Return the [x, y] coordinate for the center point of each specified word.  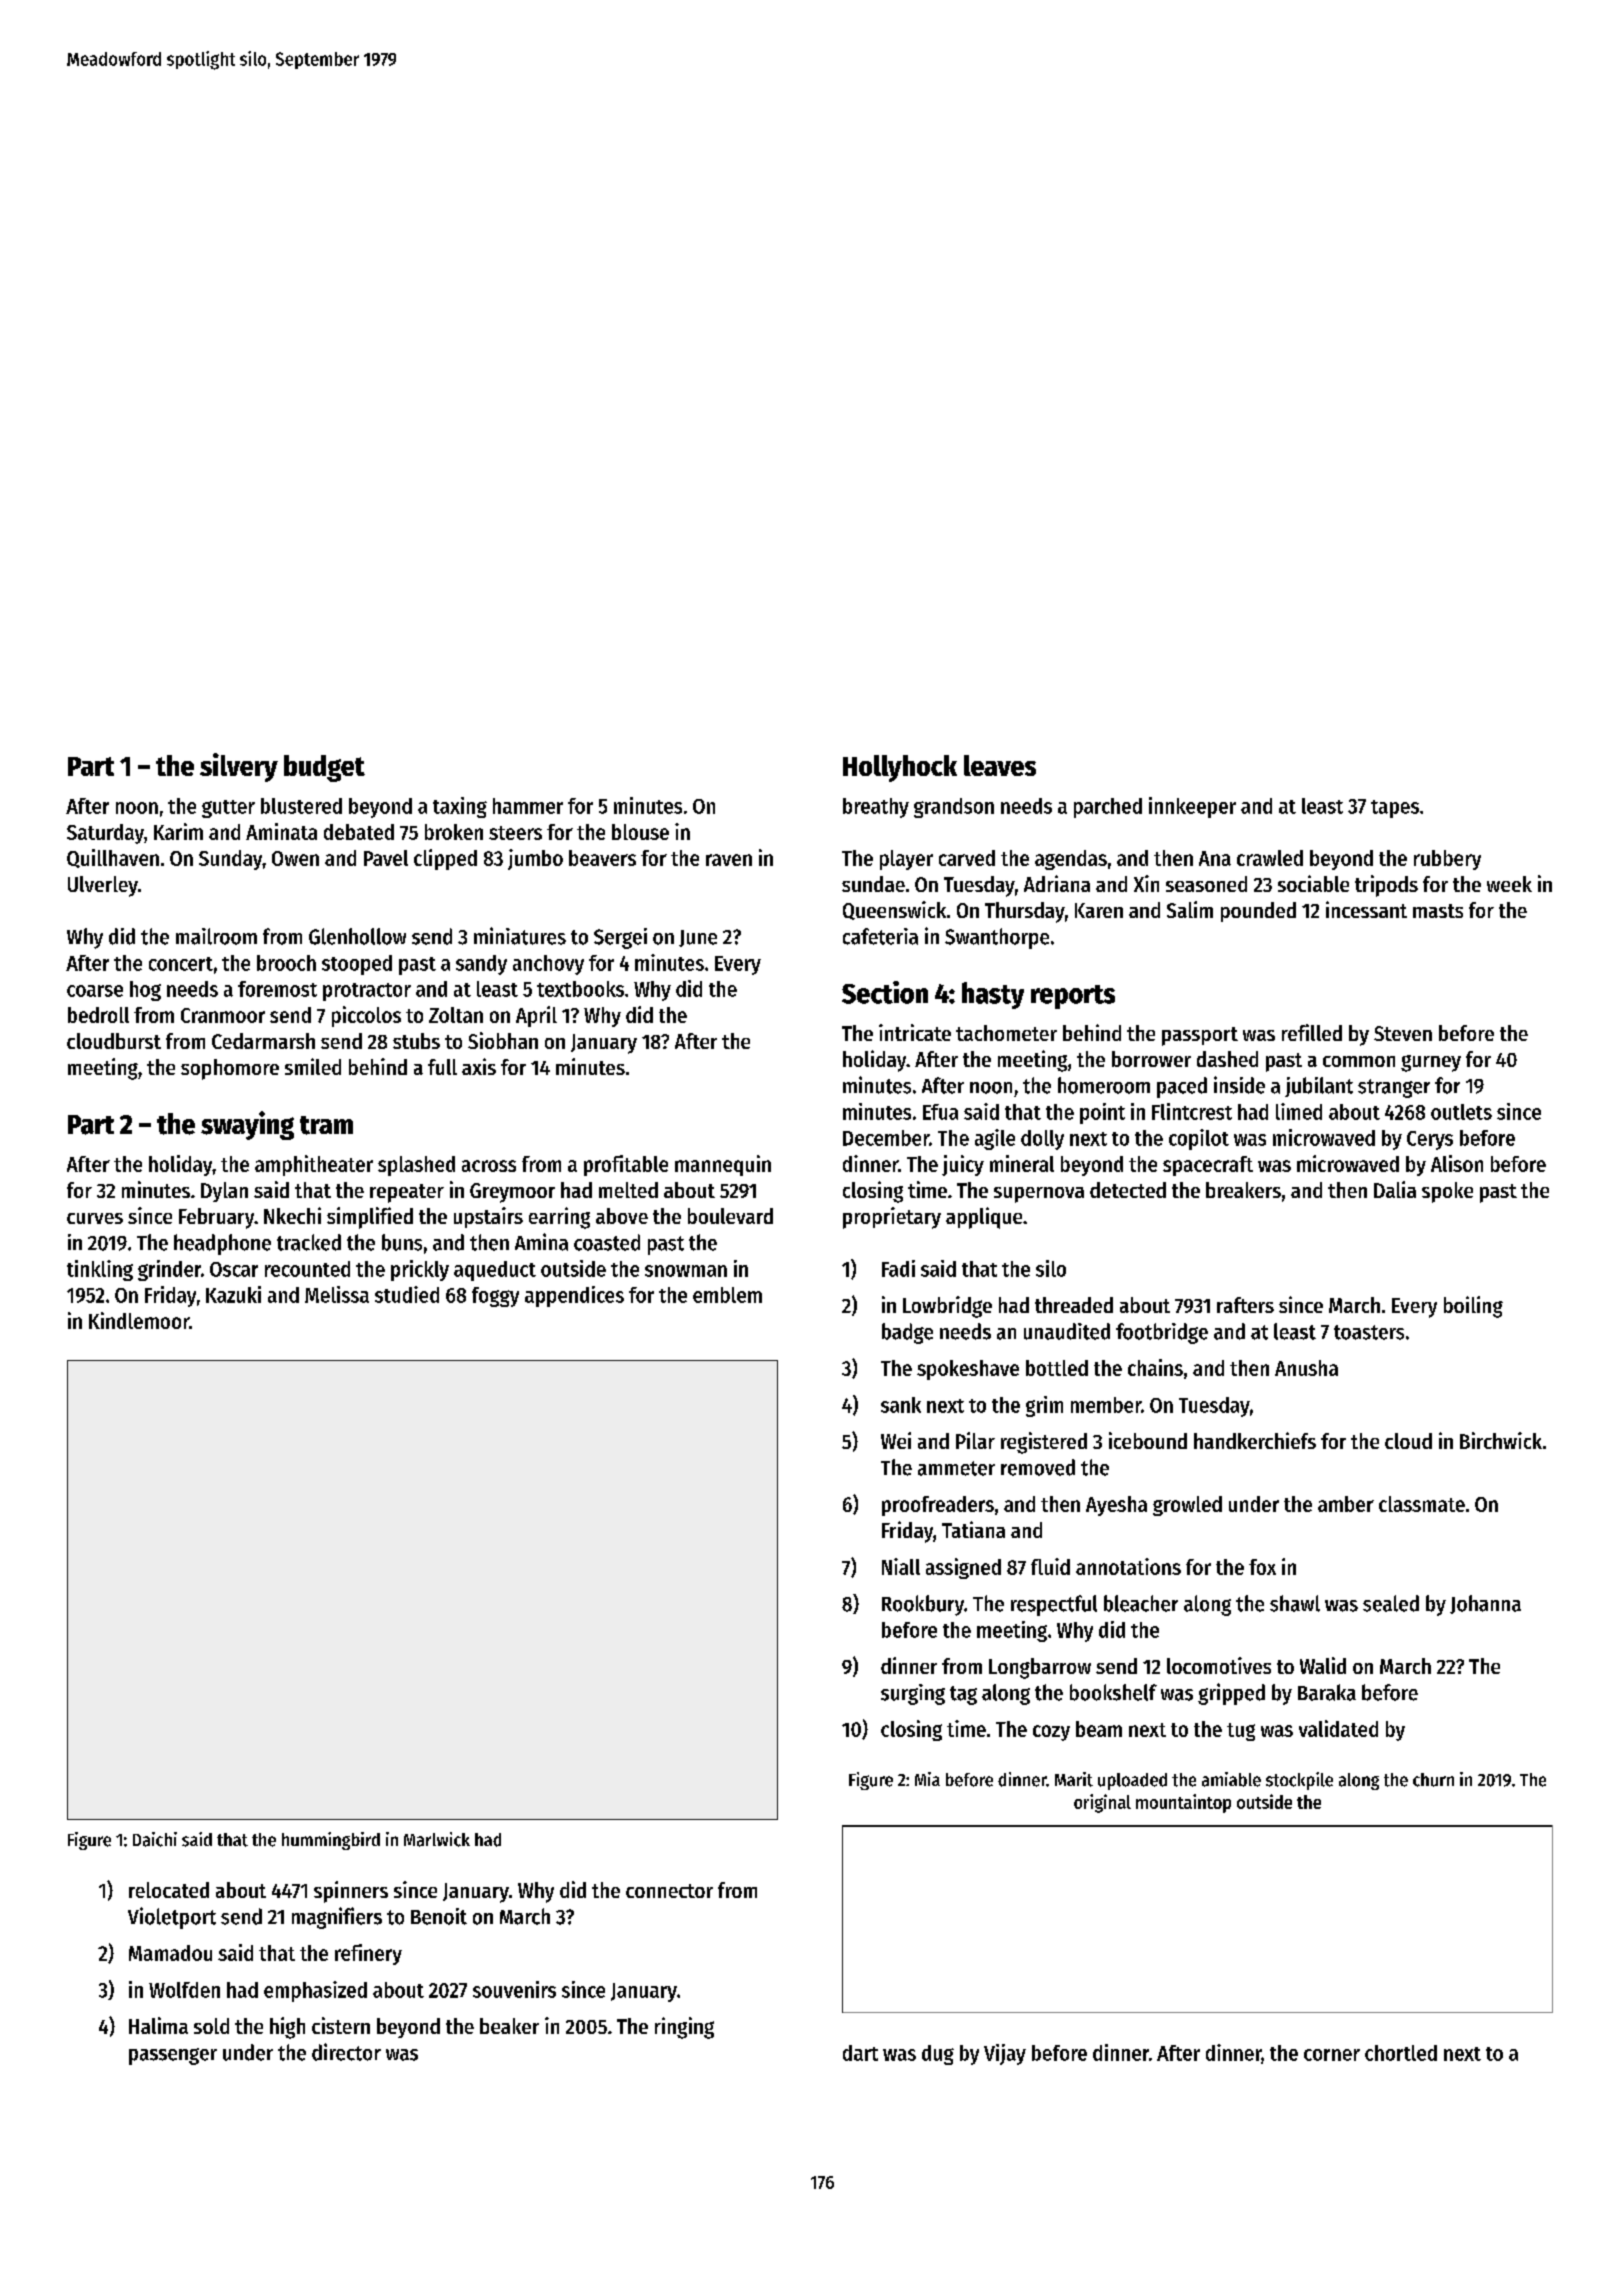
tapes [1395, 809]
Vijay [1005, 2054]
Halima [158, 2025]
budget [324, 768]
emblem [727, 1295]
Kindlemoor [139, 1320]
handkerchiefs [1255, 1440]
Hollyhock [900, 768]
